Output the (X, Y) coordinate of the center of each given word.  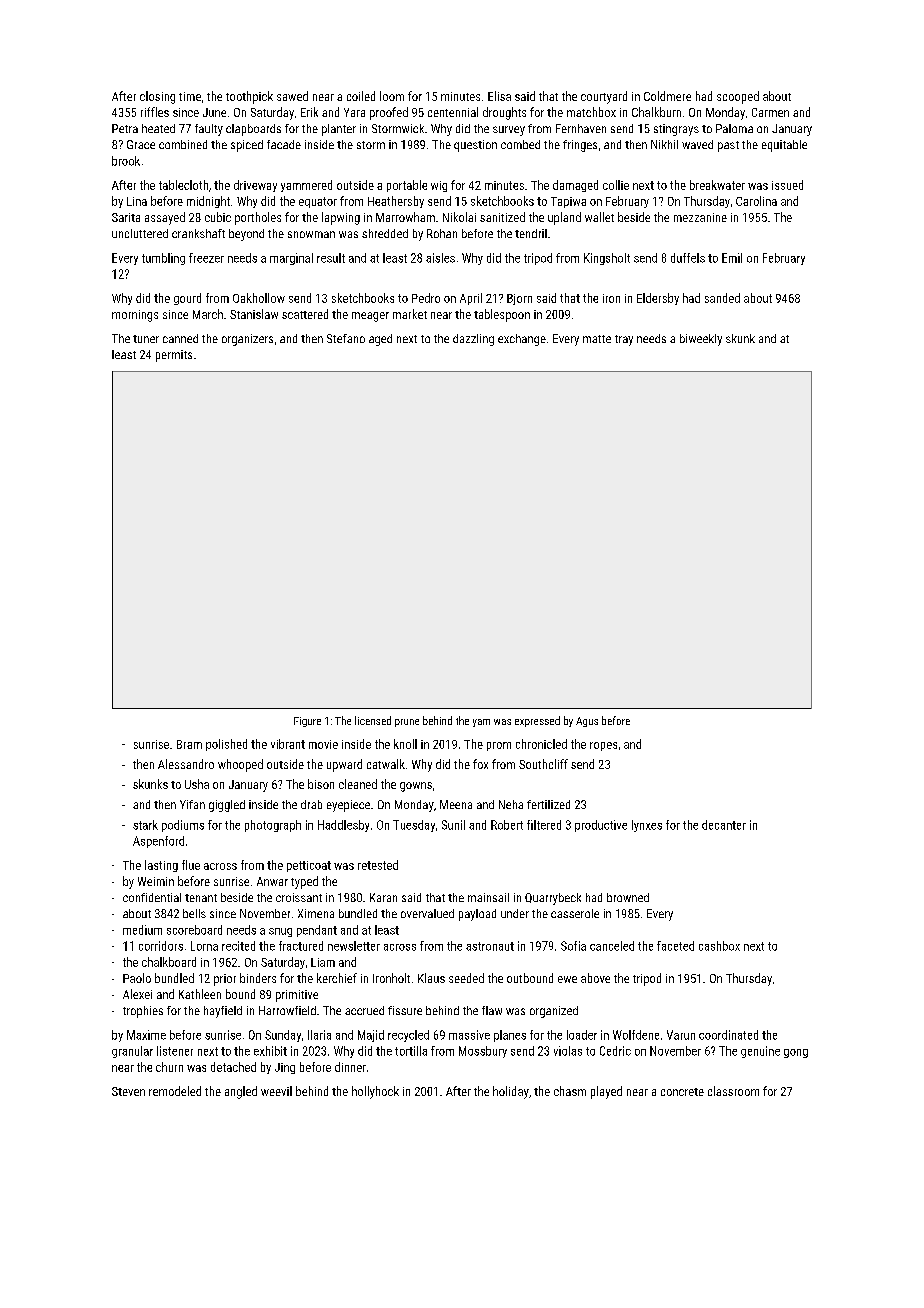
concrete (682, 1092)
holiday (511, 1092)
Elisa (499, 96)
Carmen (770, 112)
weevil (276, 1091)
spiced (247, 146)
